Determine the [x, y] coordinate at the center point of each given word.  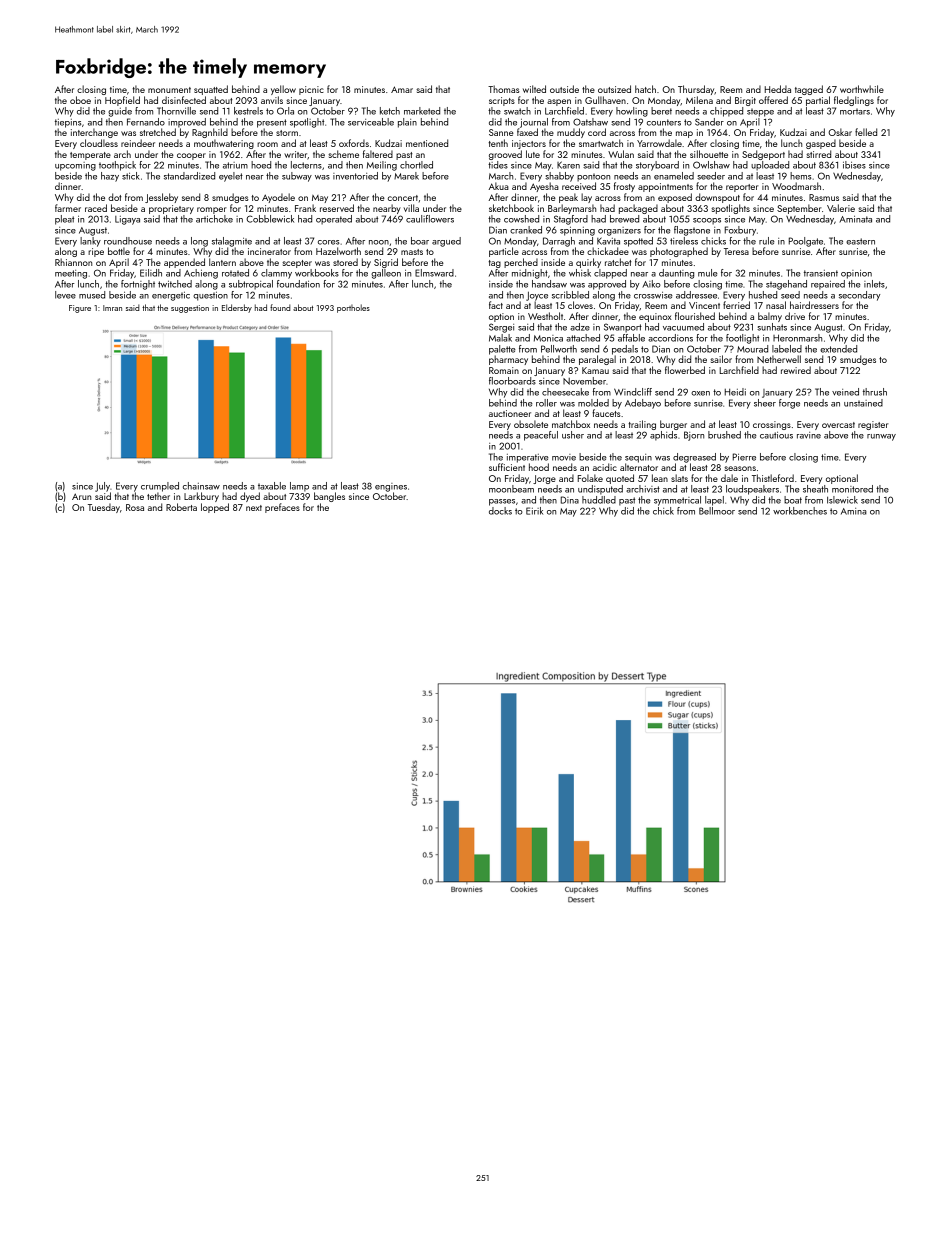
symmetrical [677, 501]
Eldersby [237, 308]
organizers [619, 231]
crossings [772, 425]
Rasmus [824, 197]
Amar [402, 89]
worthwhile [862, 89]
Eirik [534, 511]
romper [212, 210]
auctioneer [510, 413]
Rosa [135, 507]
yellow [283, 90]
